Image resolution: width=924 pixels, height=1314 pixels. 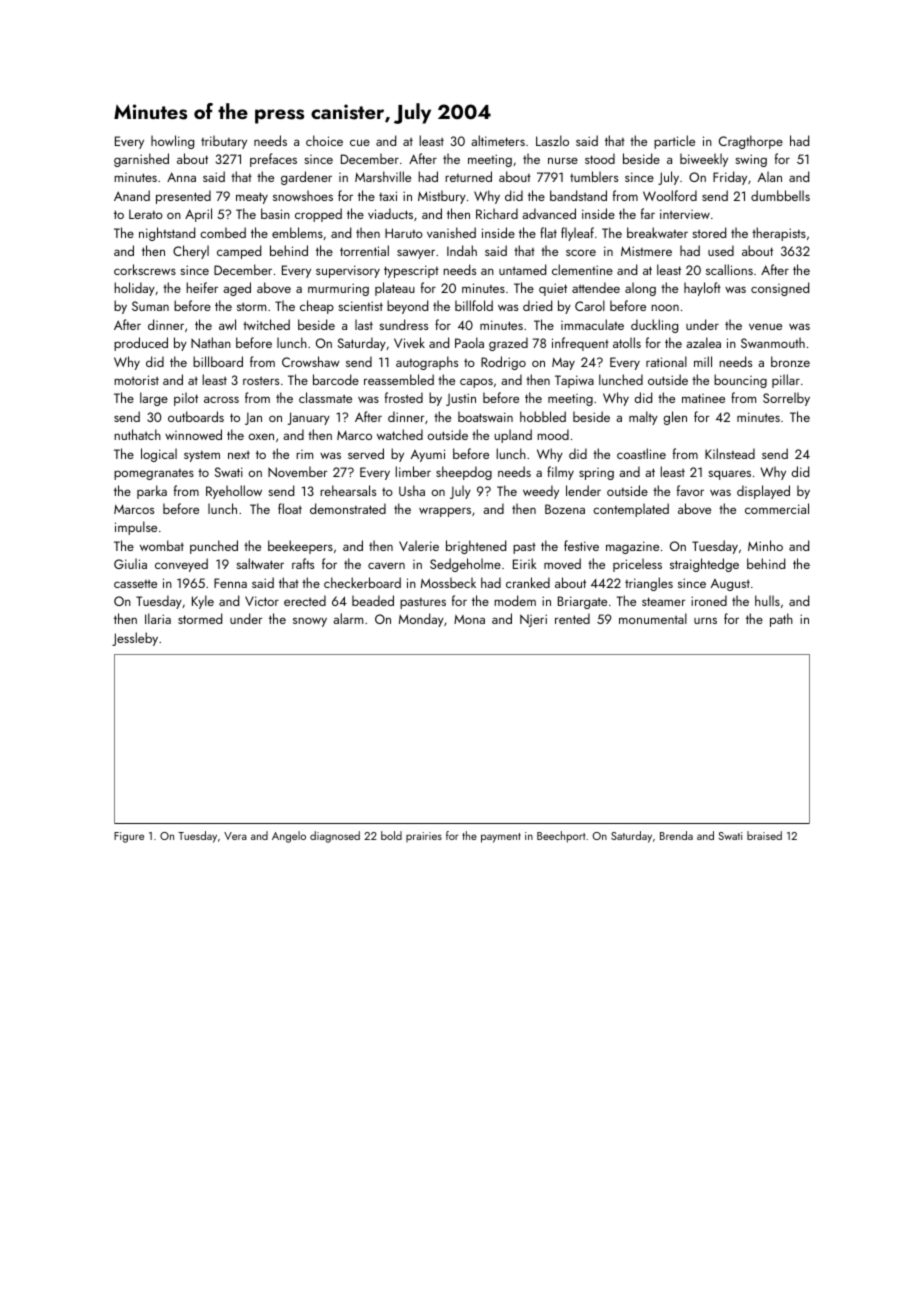 I want to click on Victor, so click(x=262, y=601).
